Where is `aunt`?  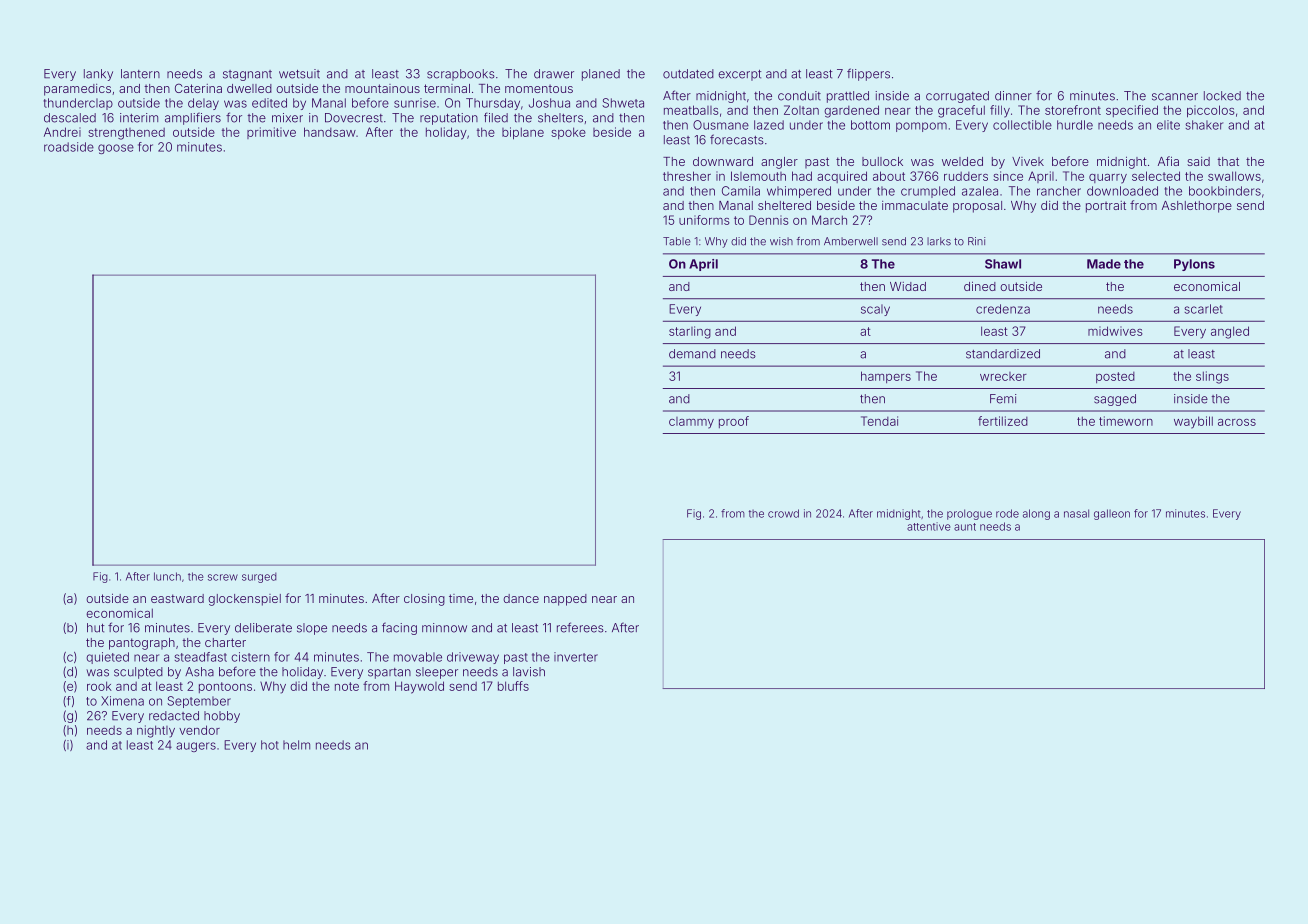 aunt is located at coordinates (965, 527).
